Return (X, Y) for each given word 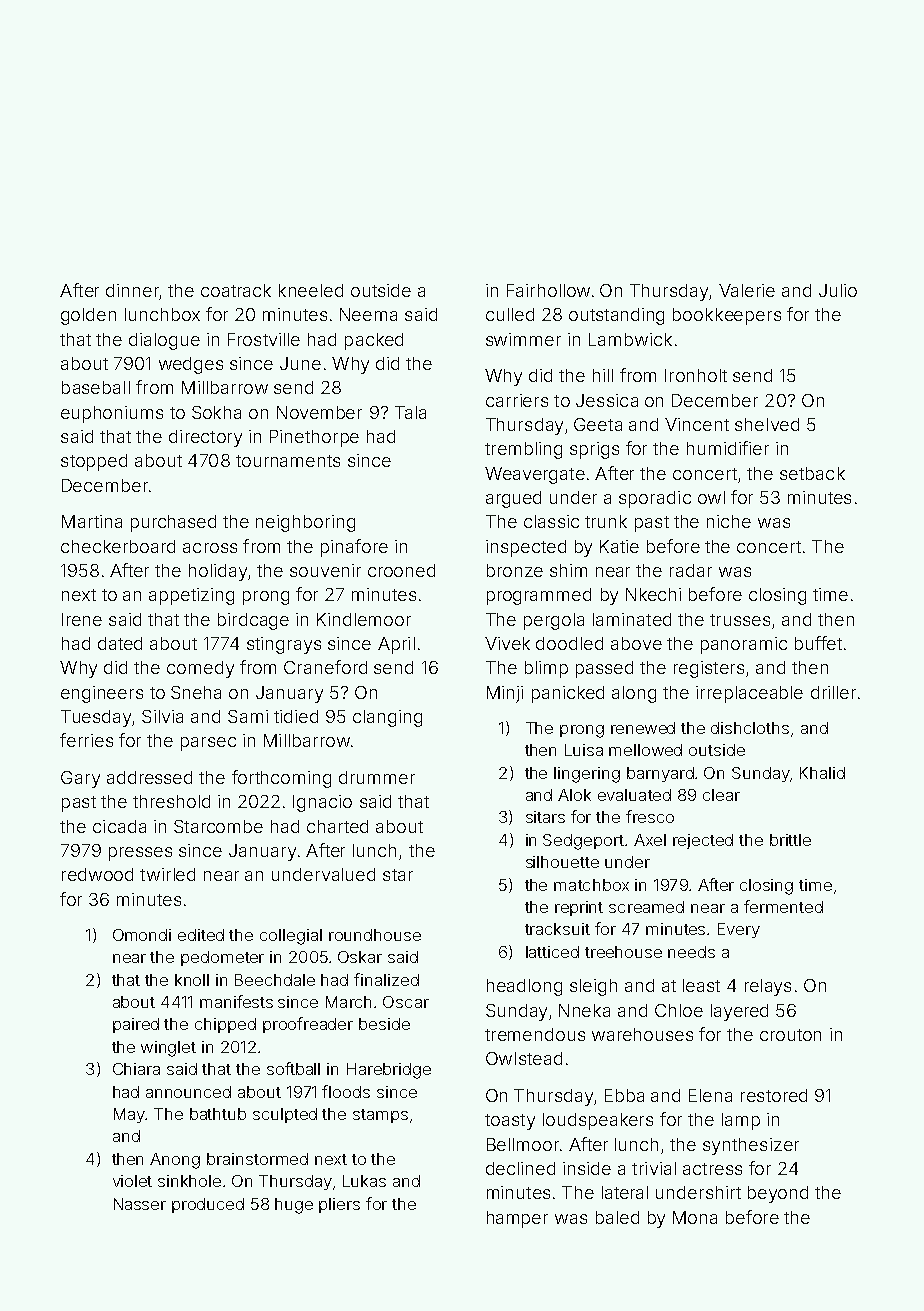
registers (709, 669)
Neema (368, 314)
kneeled (311, 290)
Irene (82, 619)
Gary (80, 779)
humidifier (728, 448)
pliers (339, 1205)
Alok (574, 795)
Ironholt (696, 375)
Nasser (140, 1204)
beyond (778, 1194)
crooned (401, 570)
